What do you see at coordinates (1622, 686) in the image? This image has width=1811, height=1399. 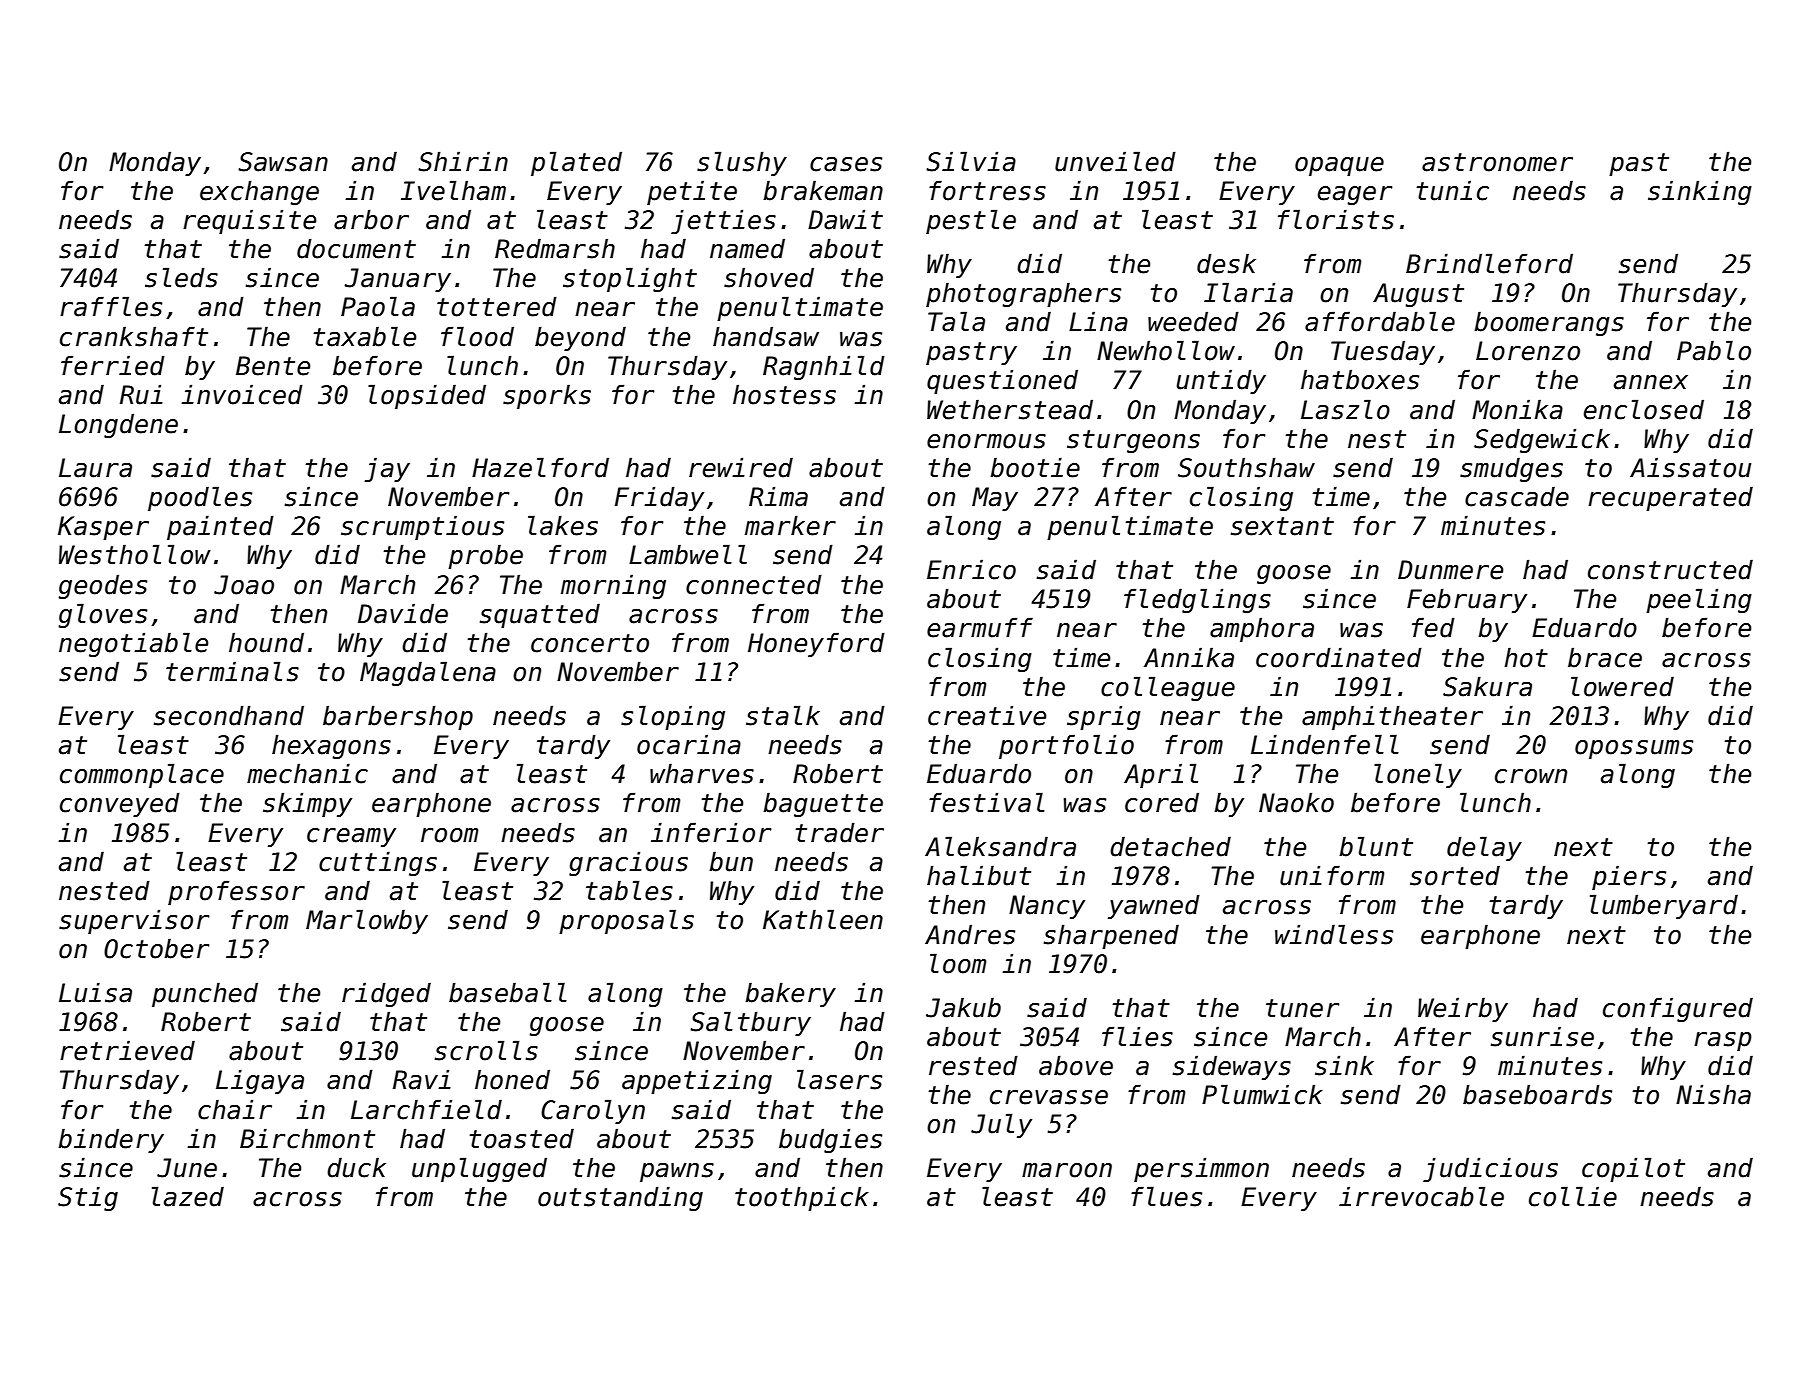 I see `lowered` at bounding box center [1622, 686].
